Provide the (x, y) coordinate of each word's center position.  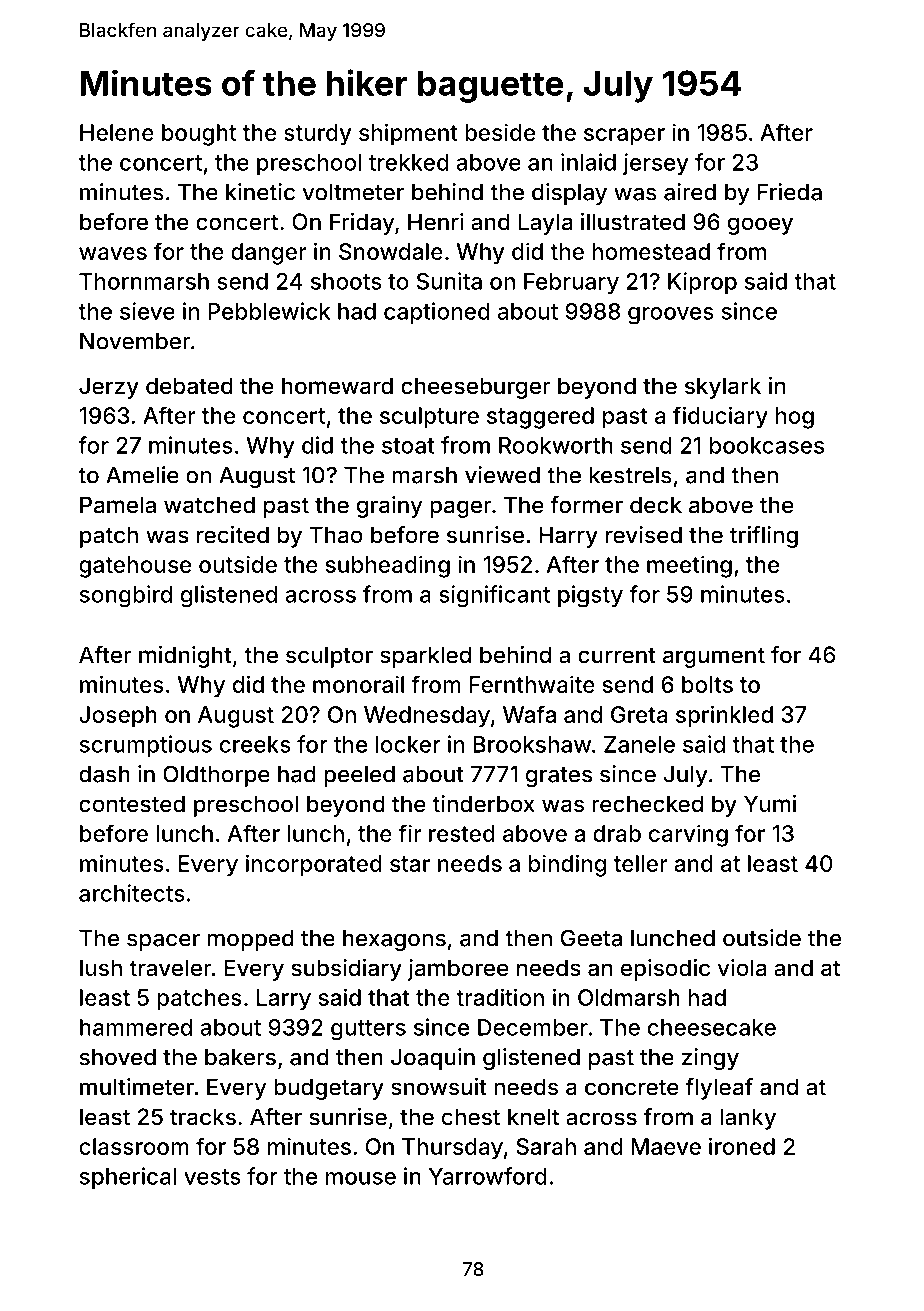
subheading (388, 566)
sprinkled (724, 716)
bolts (707, 684)
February (571, 283)
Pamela (118, 505)
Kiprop (702, 283)
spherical (128, 1178)
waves (113, 253)
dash (104, 774)
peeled (359, 776)
